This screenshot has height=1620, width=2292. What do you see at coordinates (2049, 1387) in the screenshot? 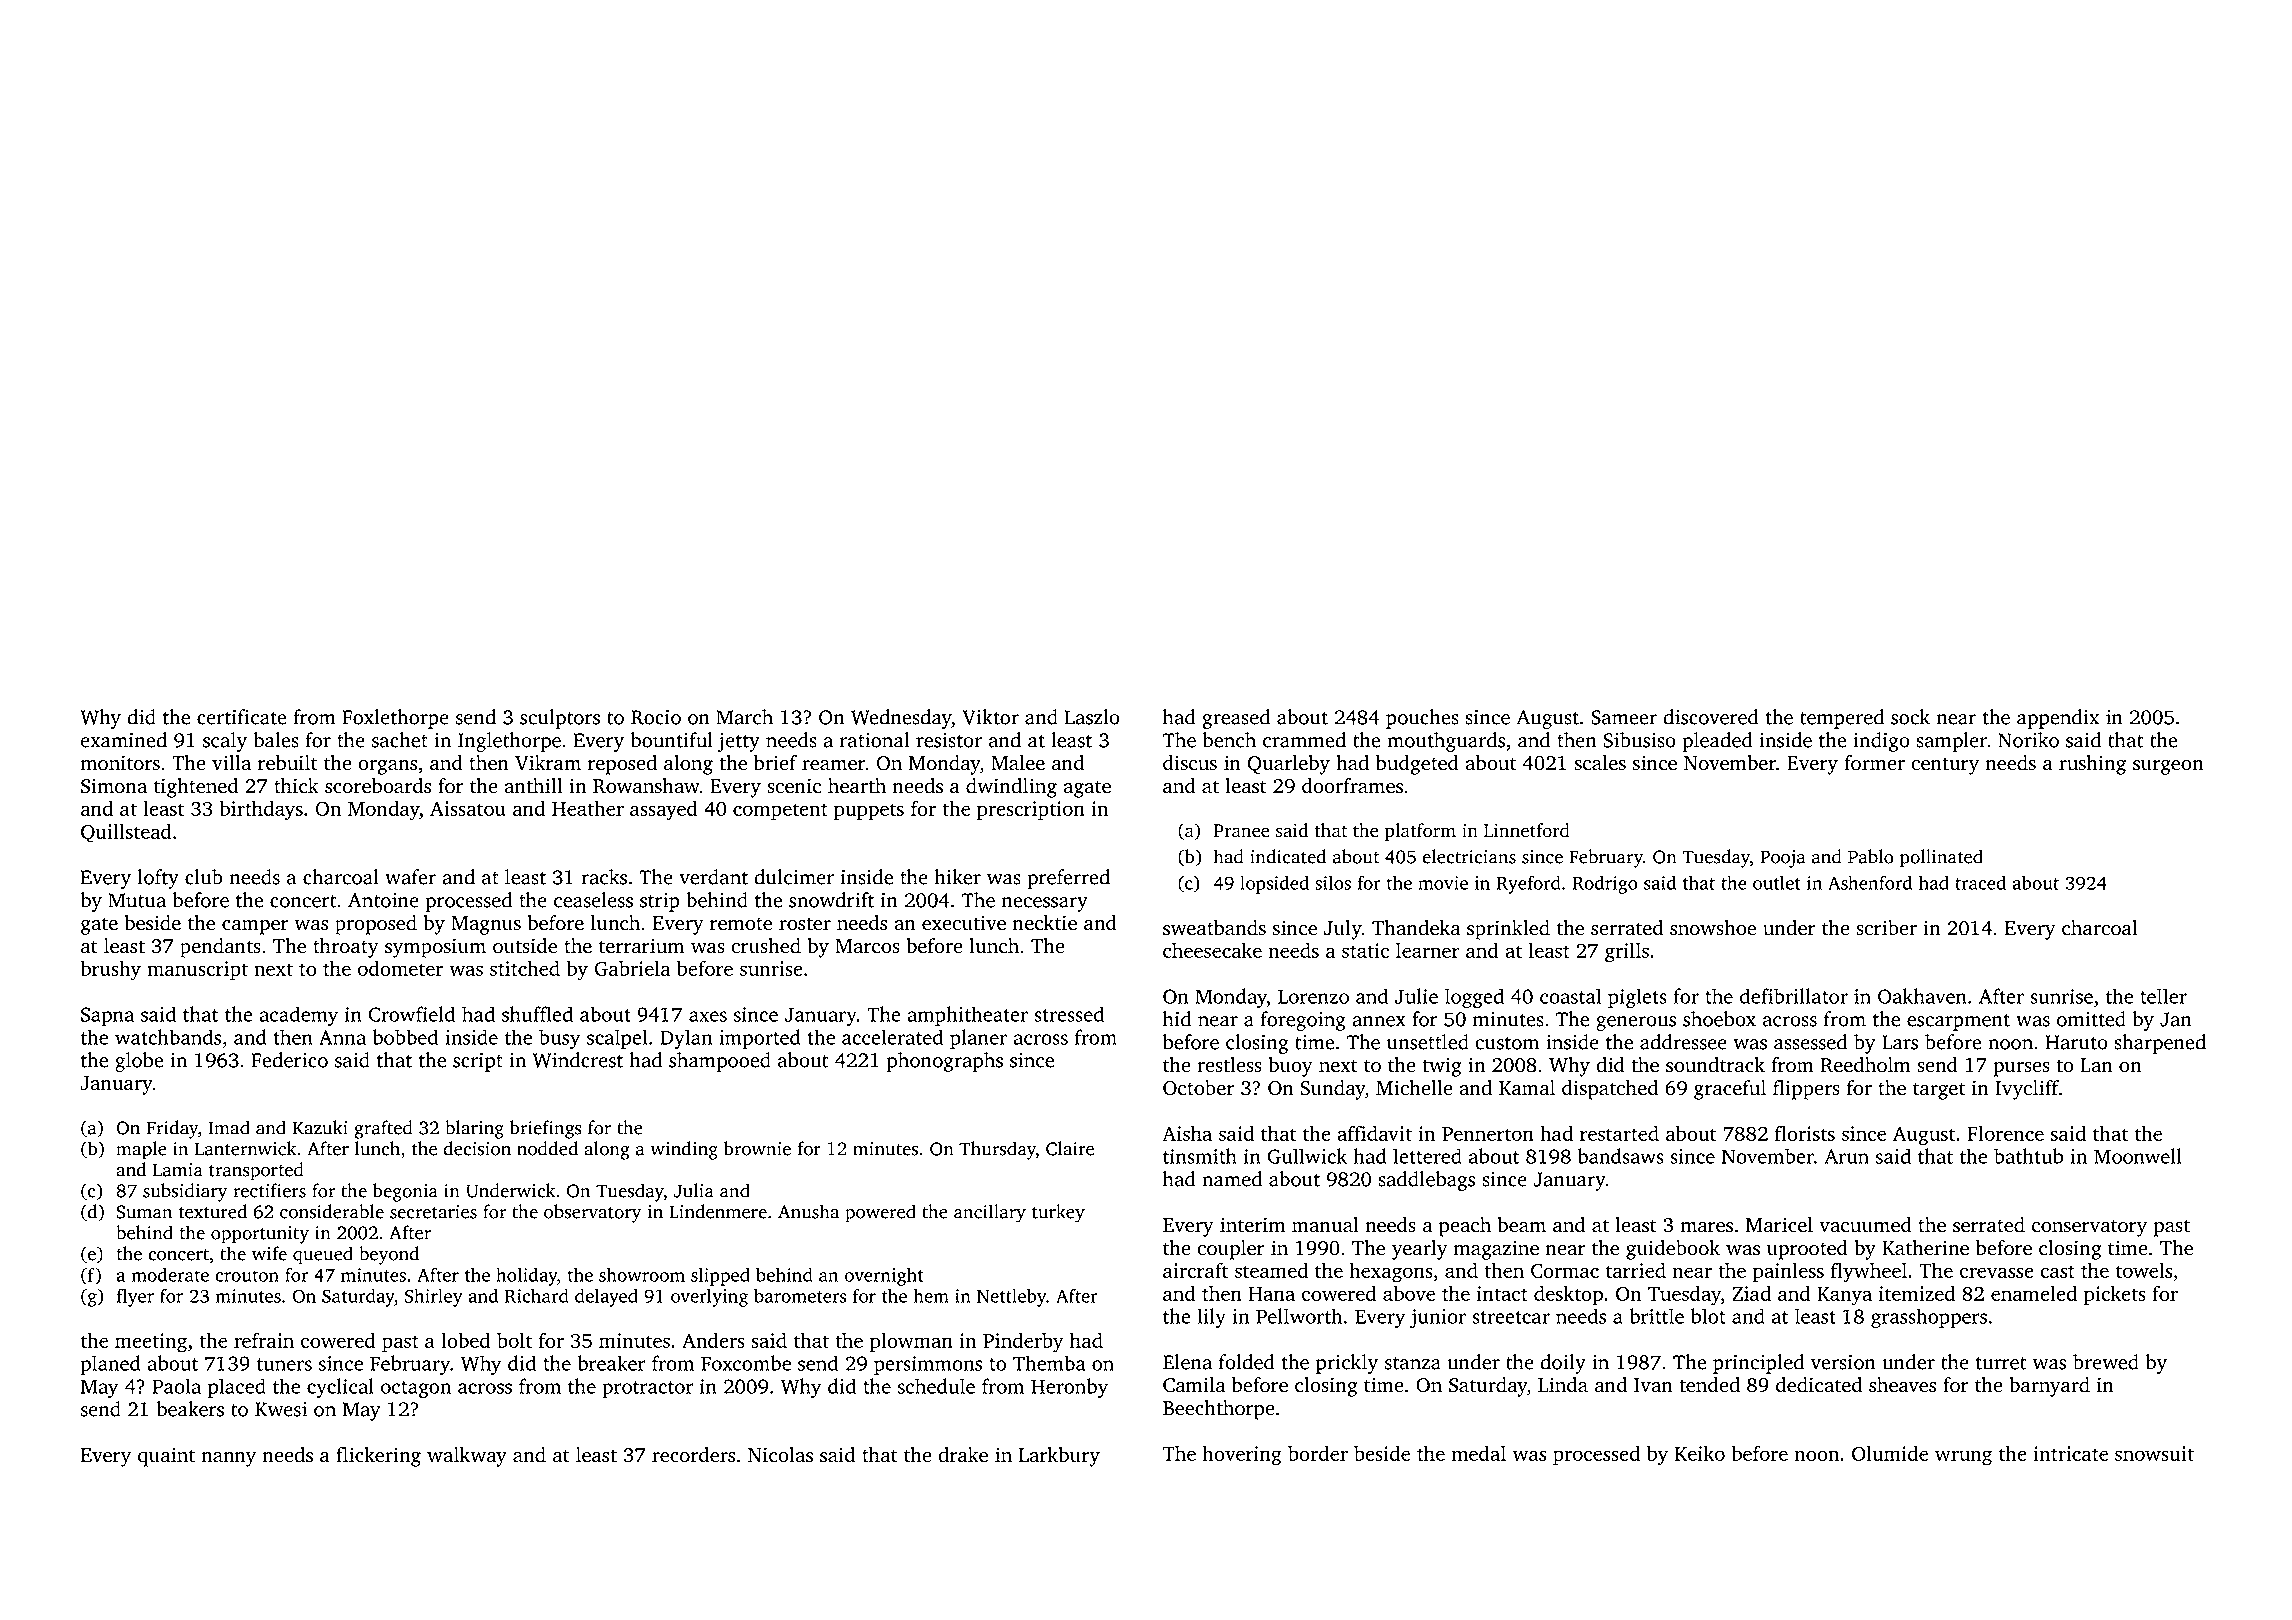
I see `barnyard` at bounding box center [2049, 1387].
